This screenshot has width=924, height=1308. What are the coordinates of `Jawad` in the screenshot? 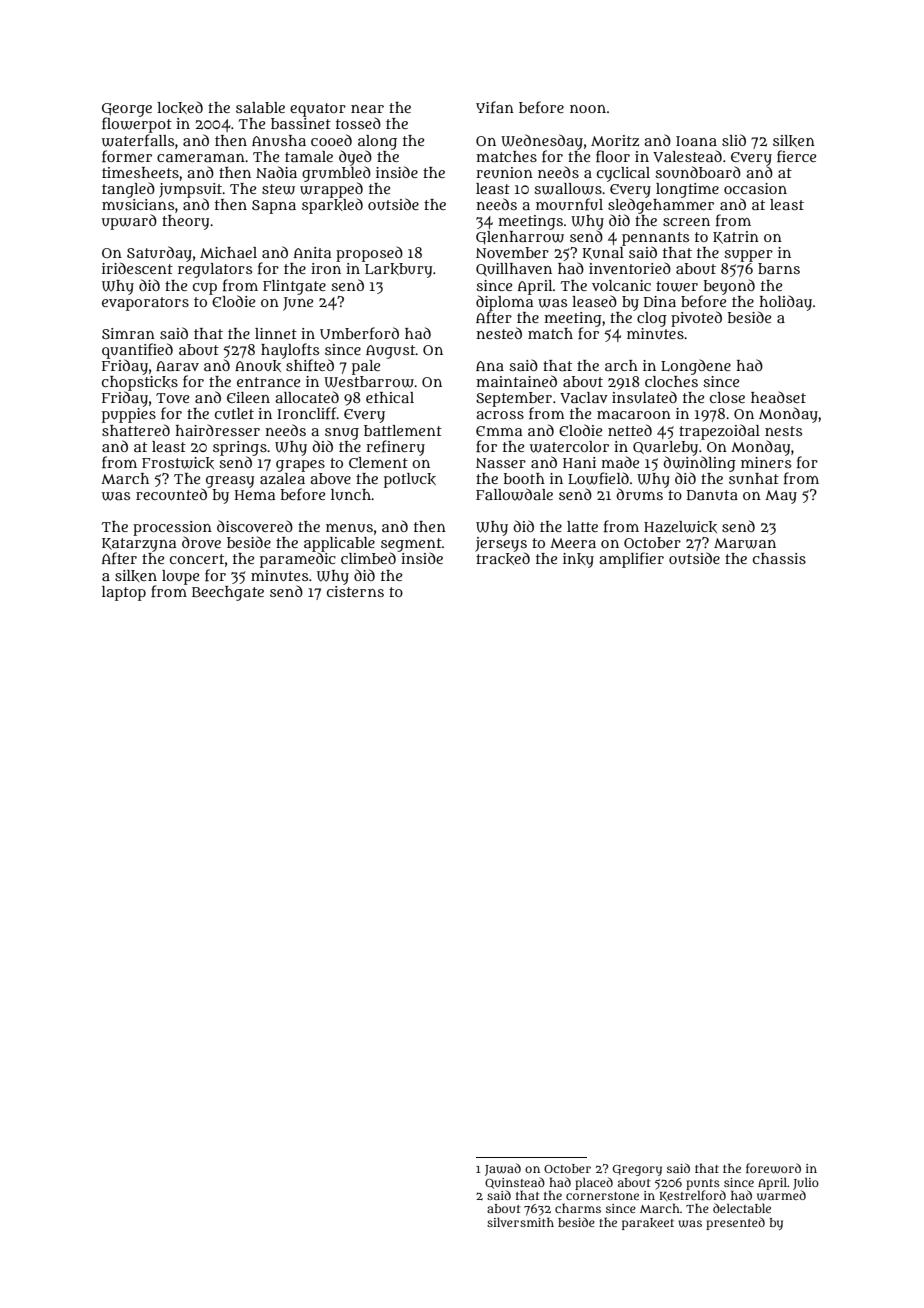 It's located at (503, 1169).
